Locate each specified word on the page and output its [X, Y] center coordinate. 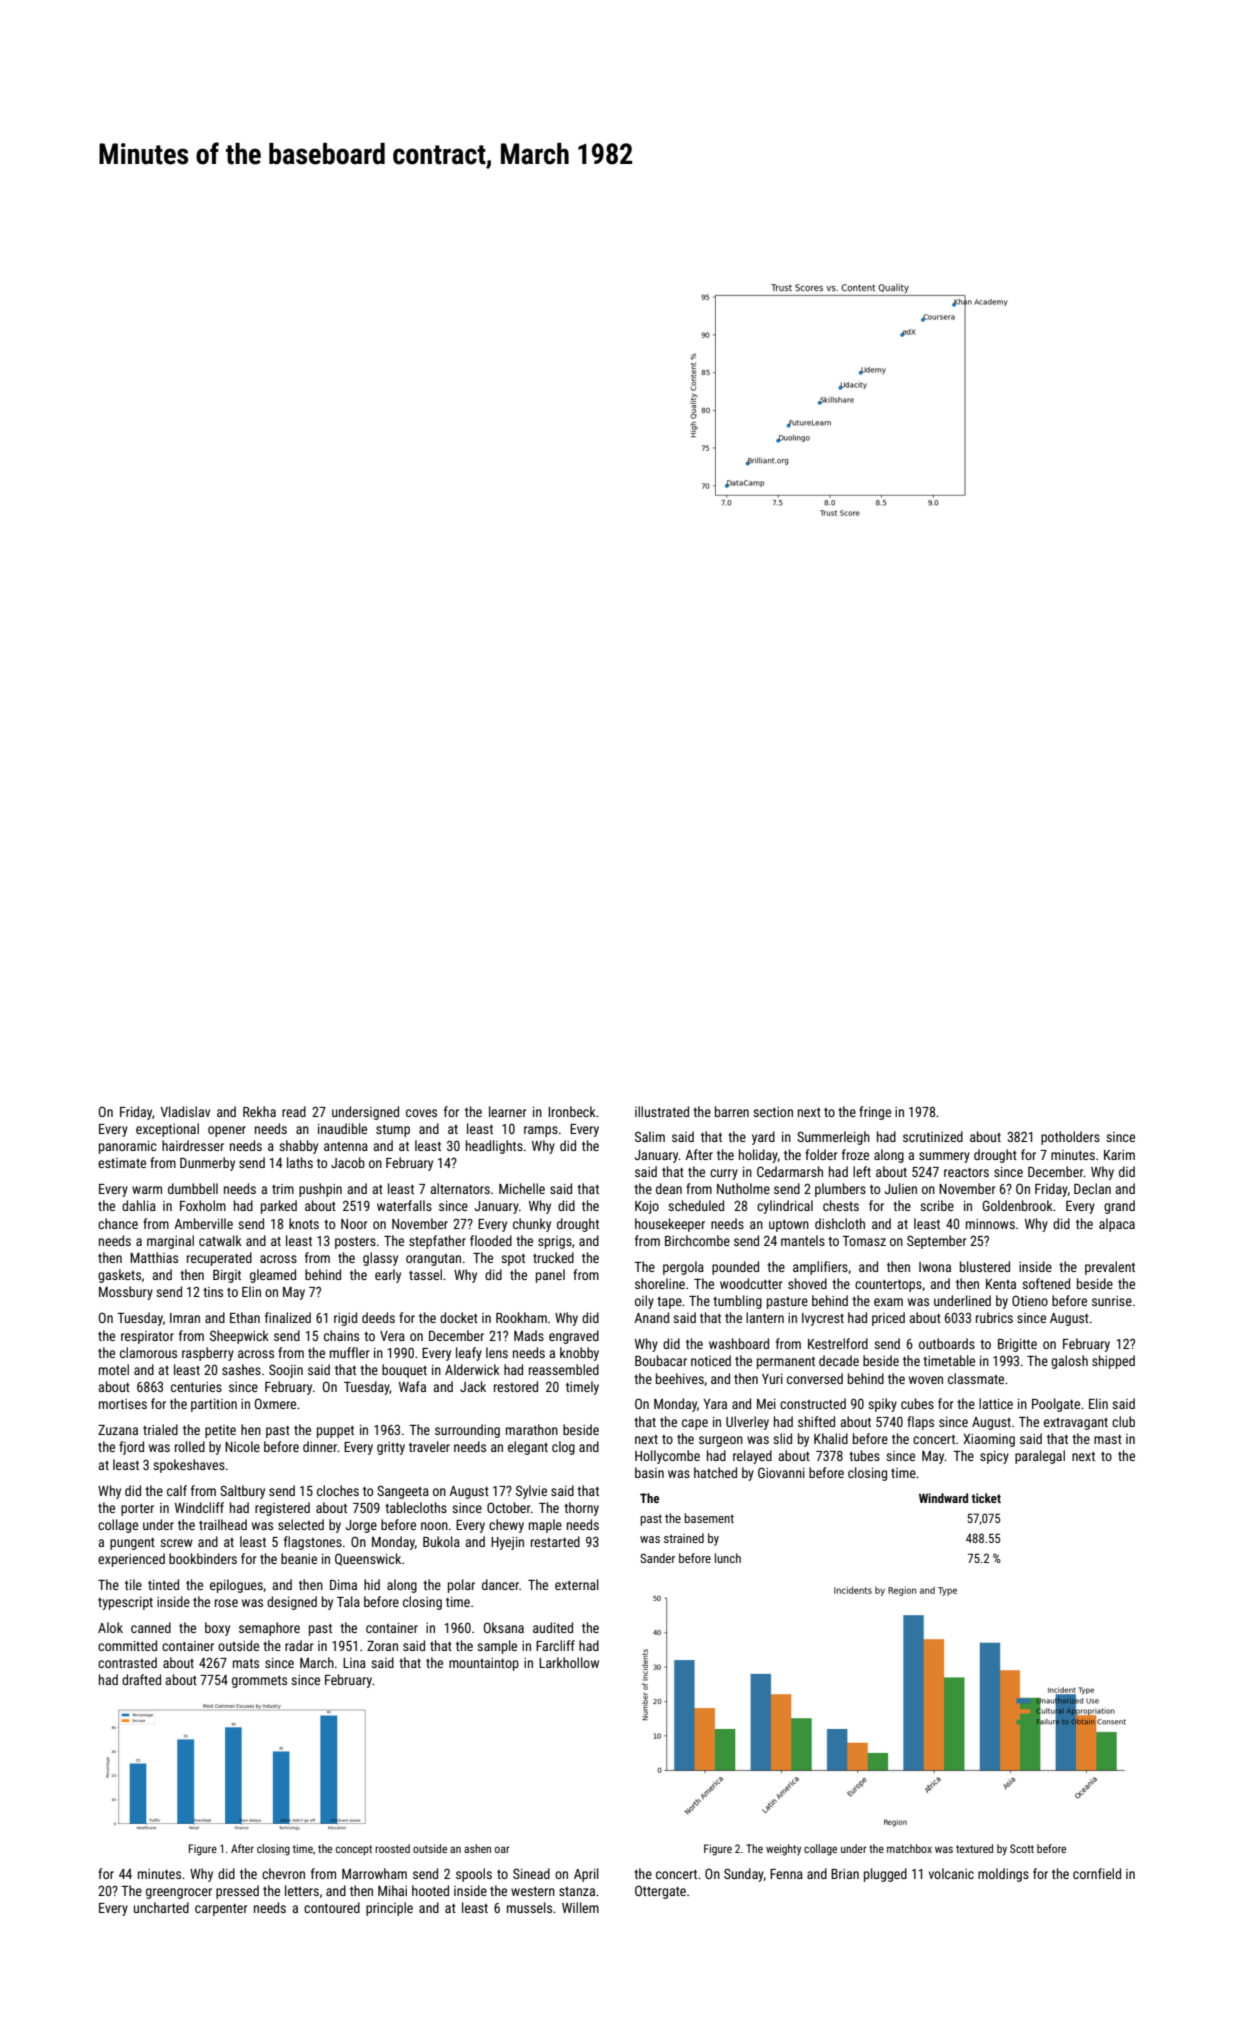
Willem [580, 1907]
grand [1119, 1207]
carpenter [221, 1909]
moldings [1003, 1875]
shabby [298, 1147]
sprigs [555, 1242]
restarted [555, 1541]
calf [177, 1490]
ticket [986, 1498]
